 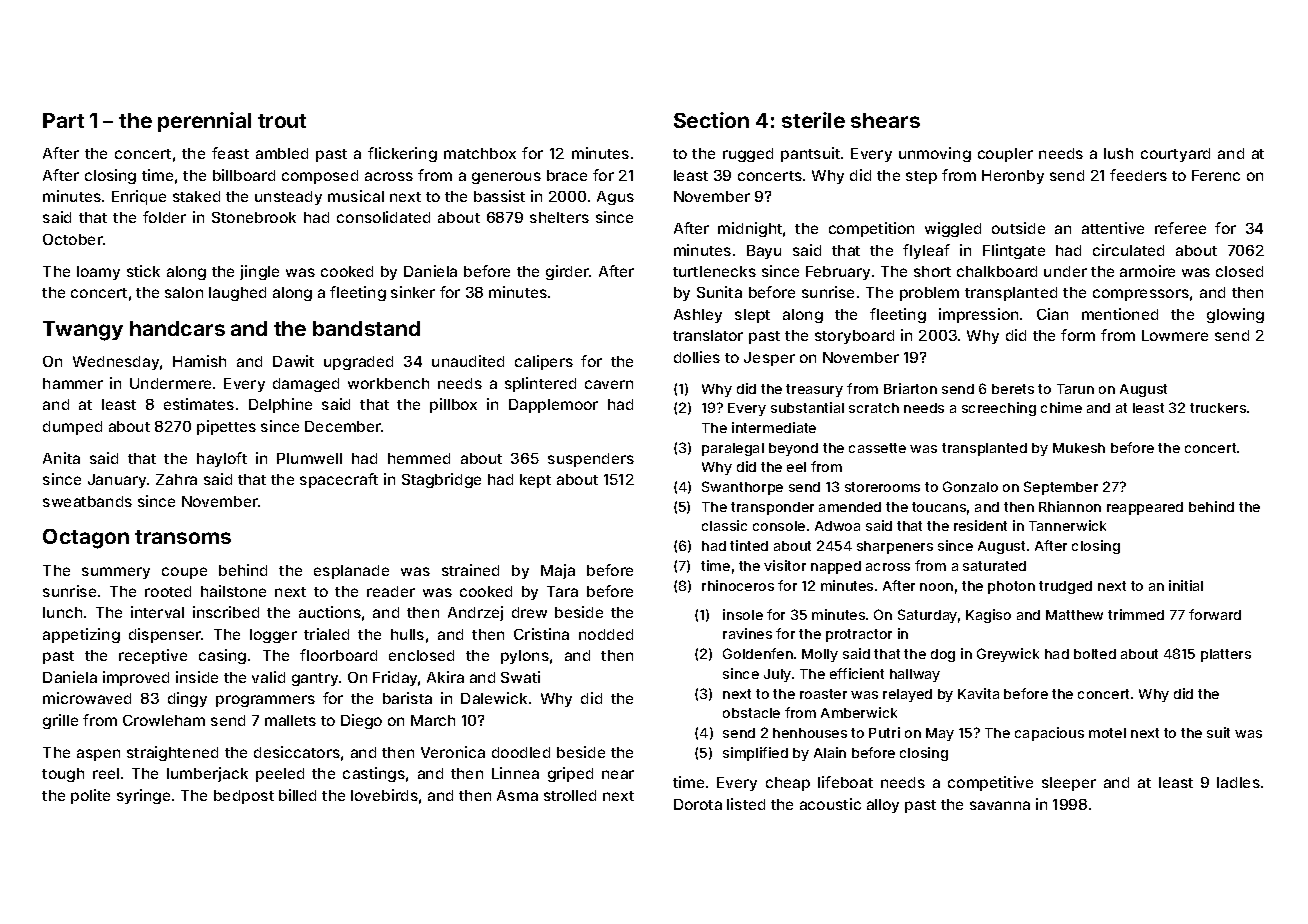 What do you see at coordinates (559, 217) in the document?
I see `shelters` at bounding box center [559, 217].
